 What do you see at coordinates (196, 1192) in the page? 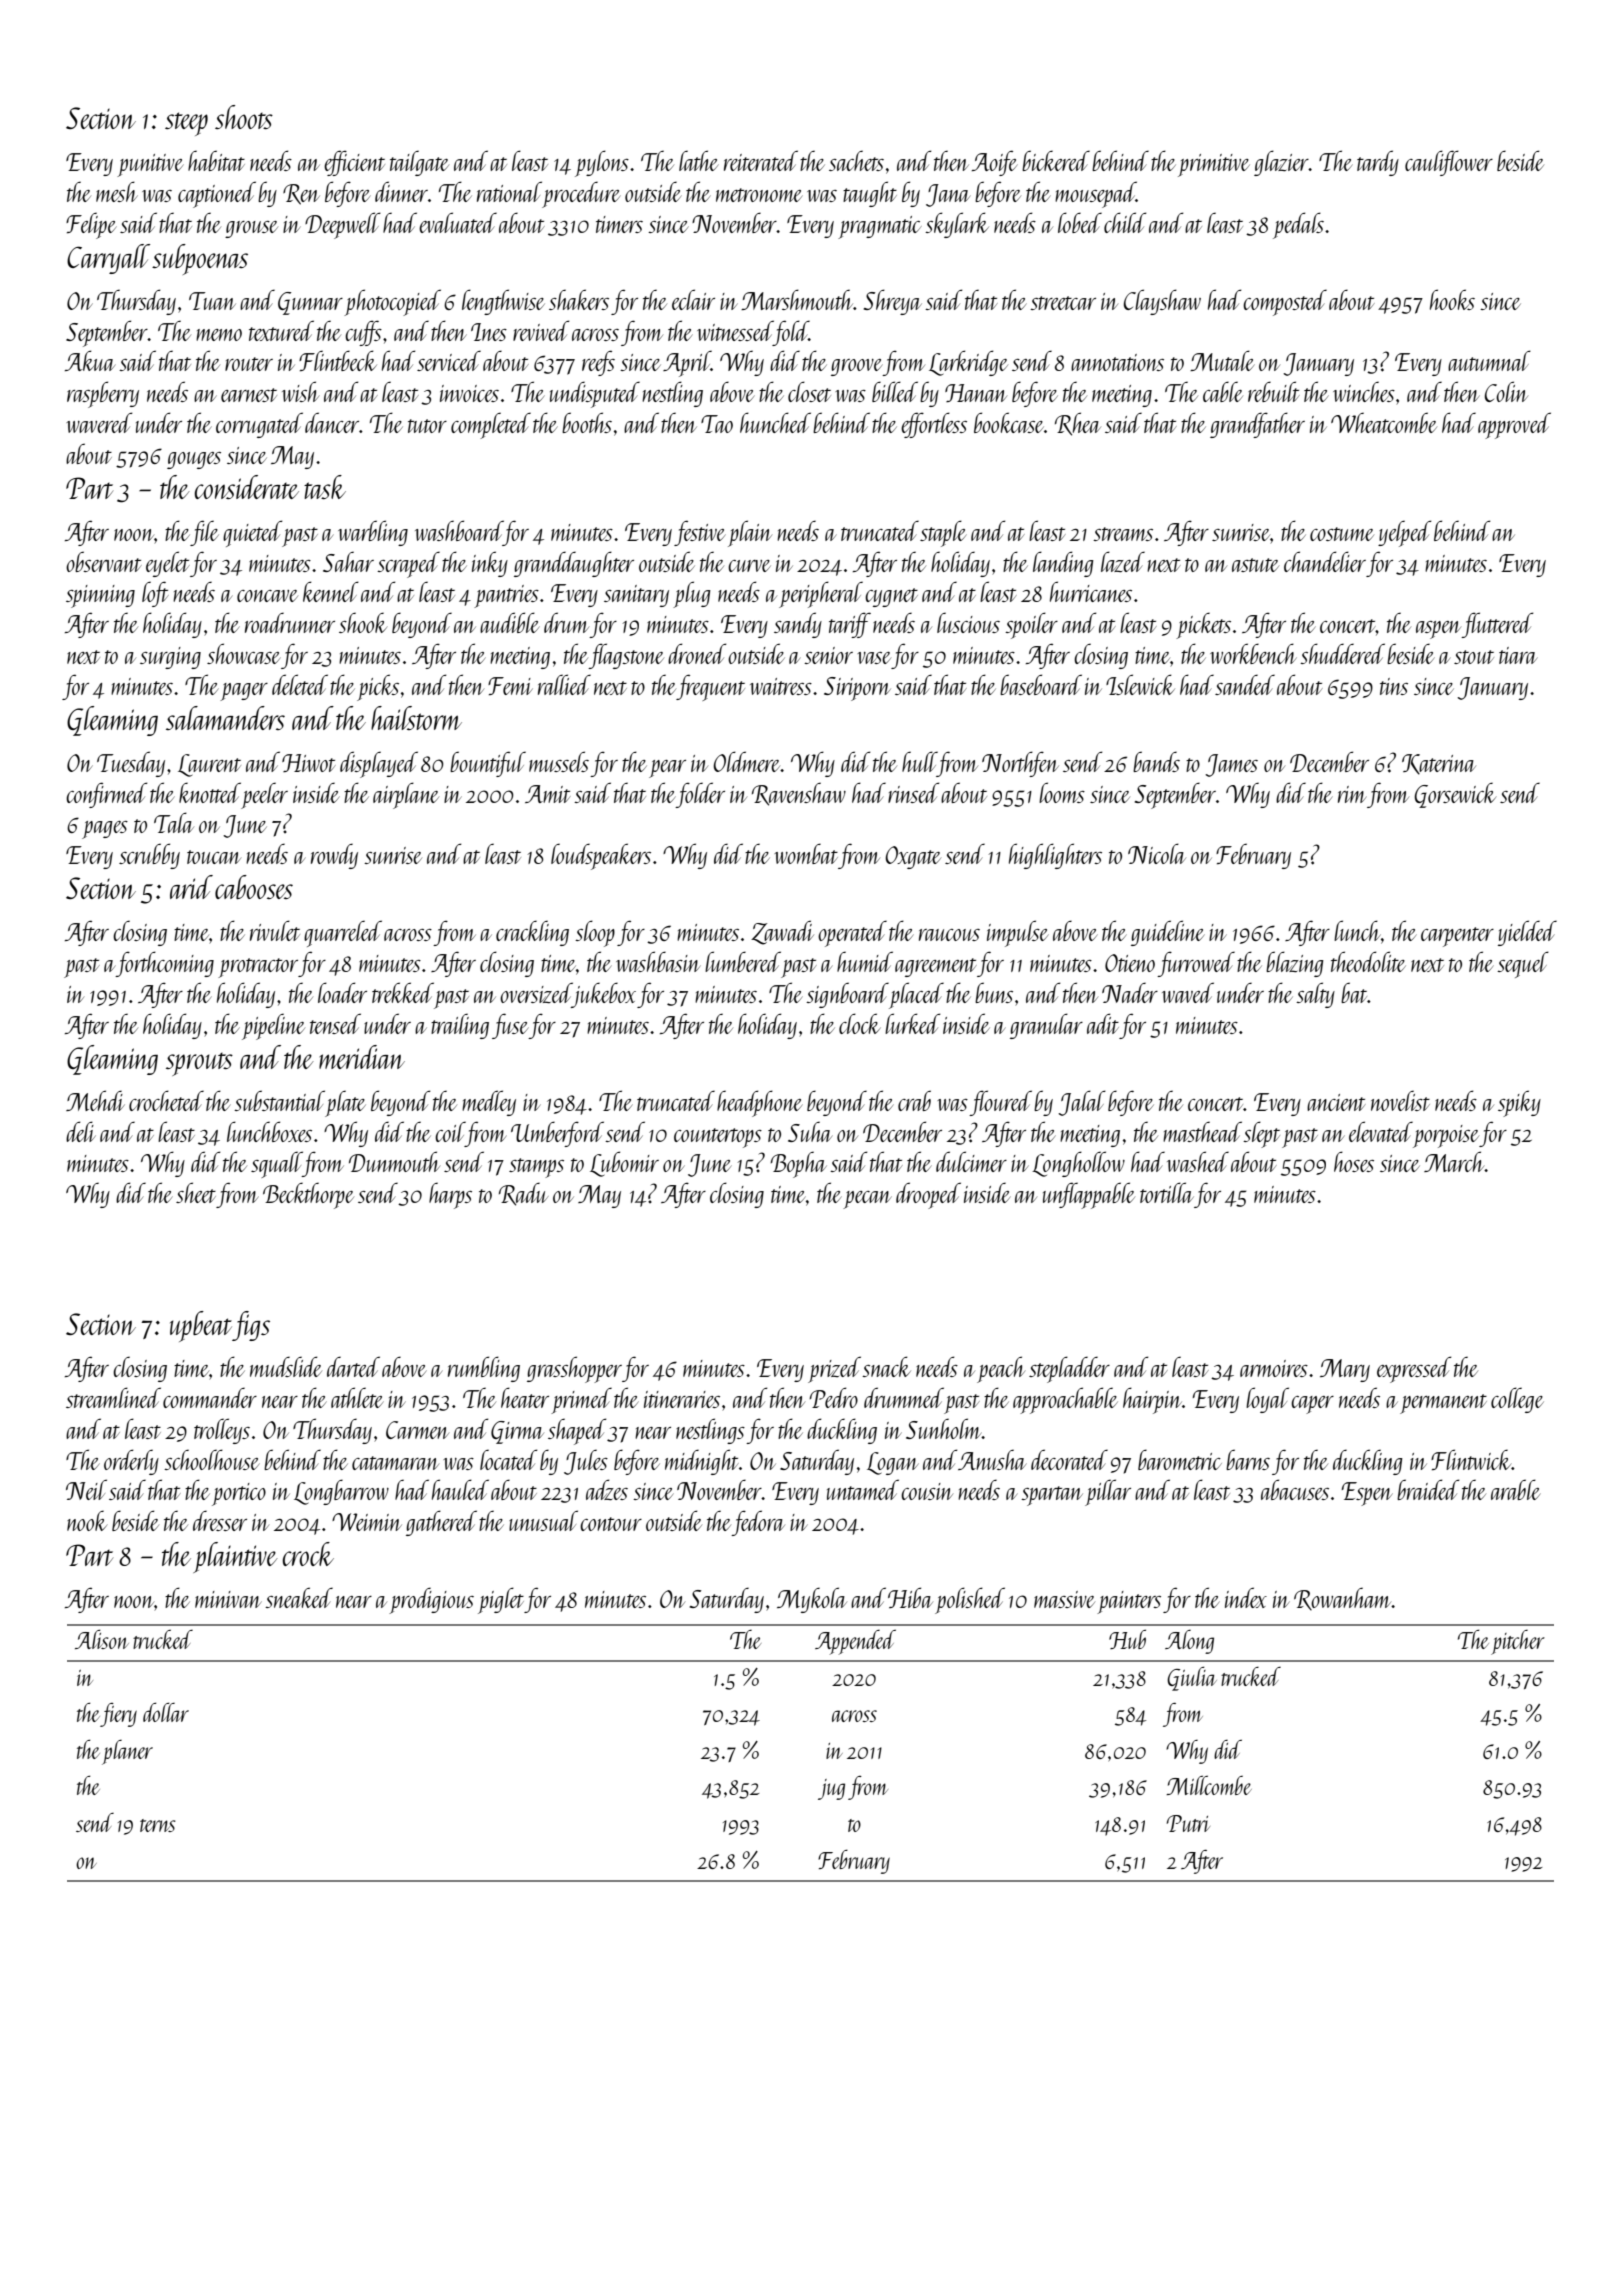
I see `sheet` at bounding box center [196, 1192].
